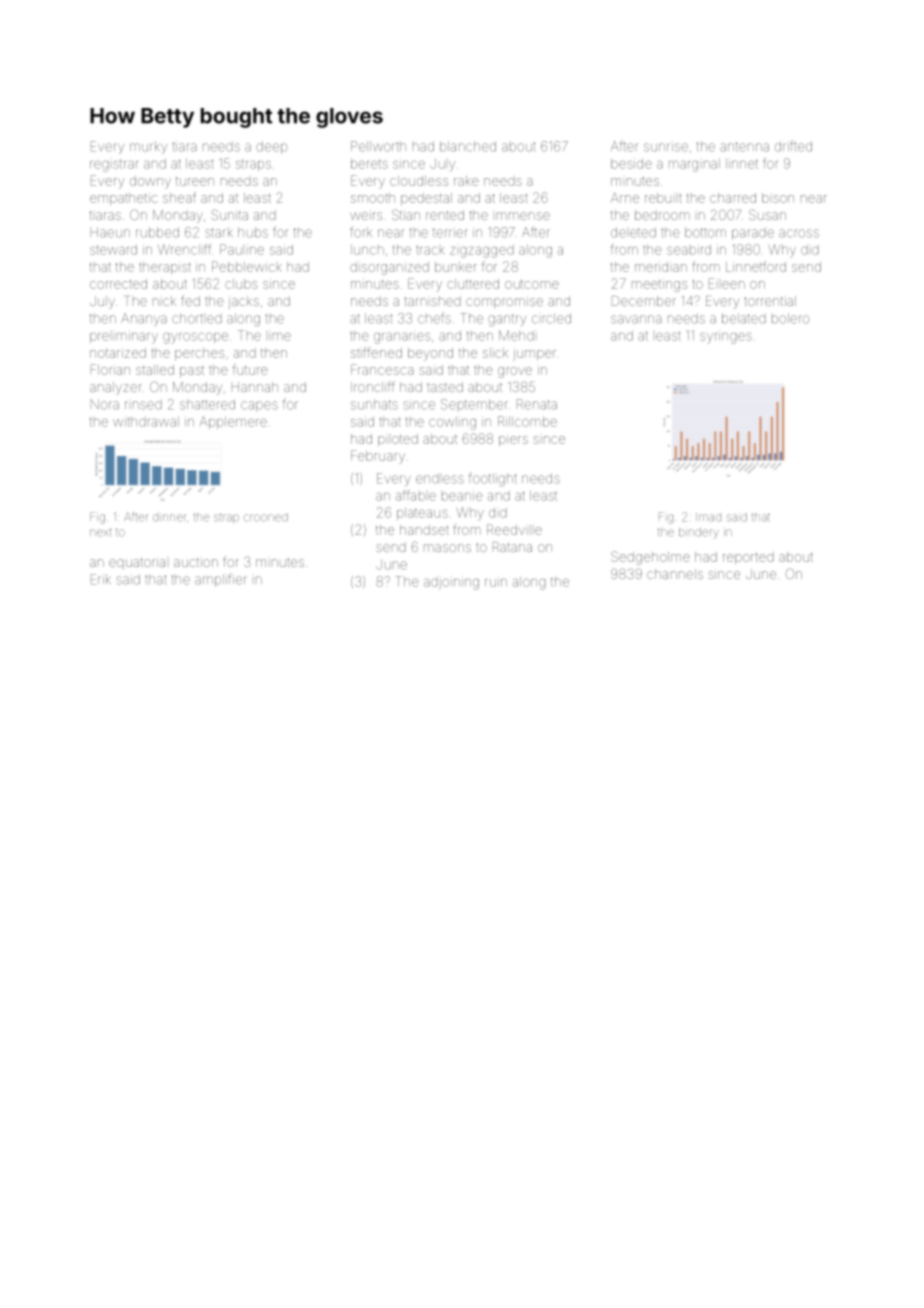 The height and width of the screenshot is (1308, 924). I want to click on rebuilt, so click(663, 198).
